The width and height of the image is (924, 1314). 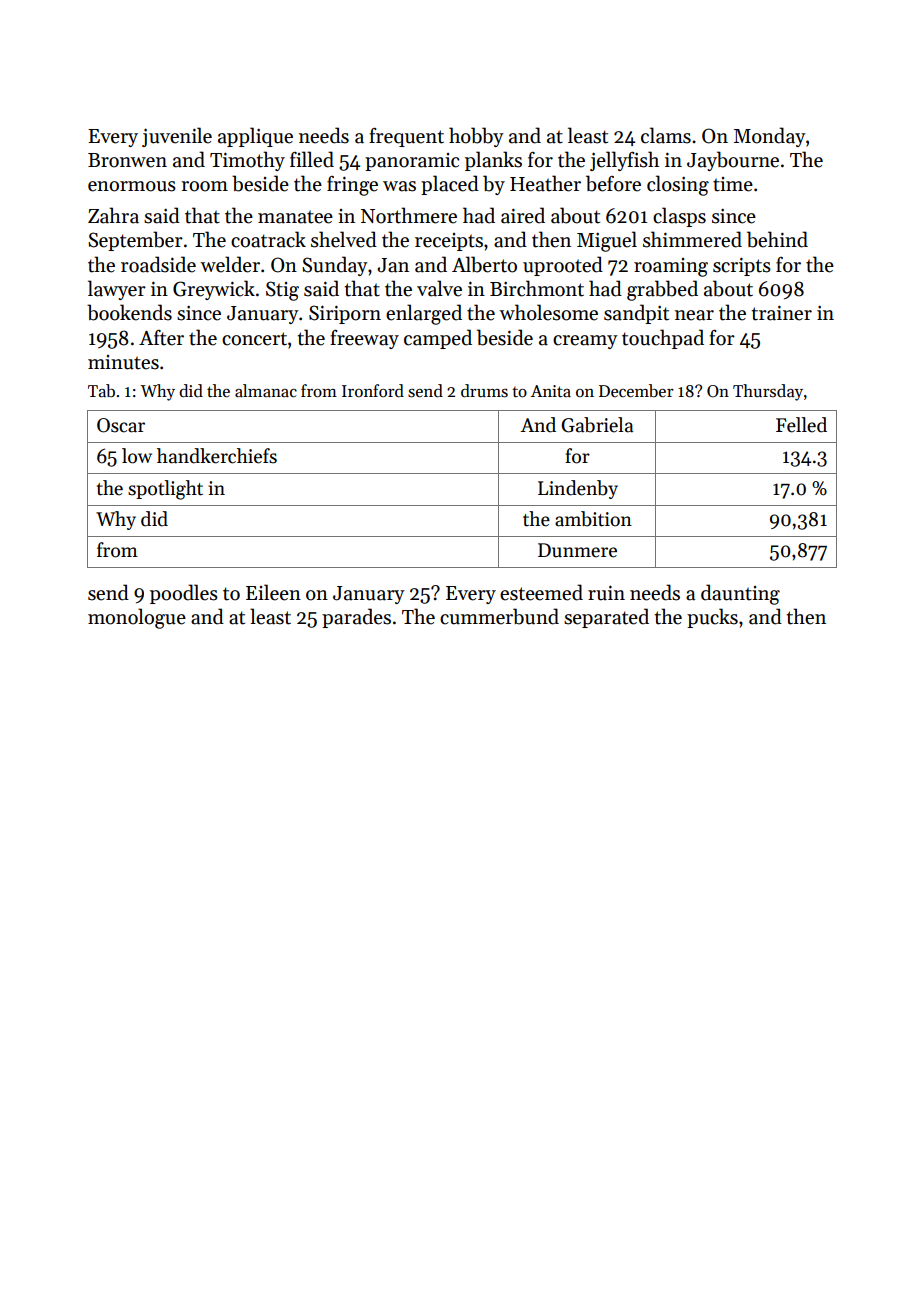 What do you see at coordinates (666, 135) in the image?
I see `clams` at bounding box center [666, 135].
